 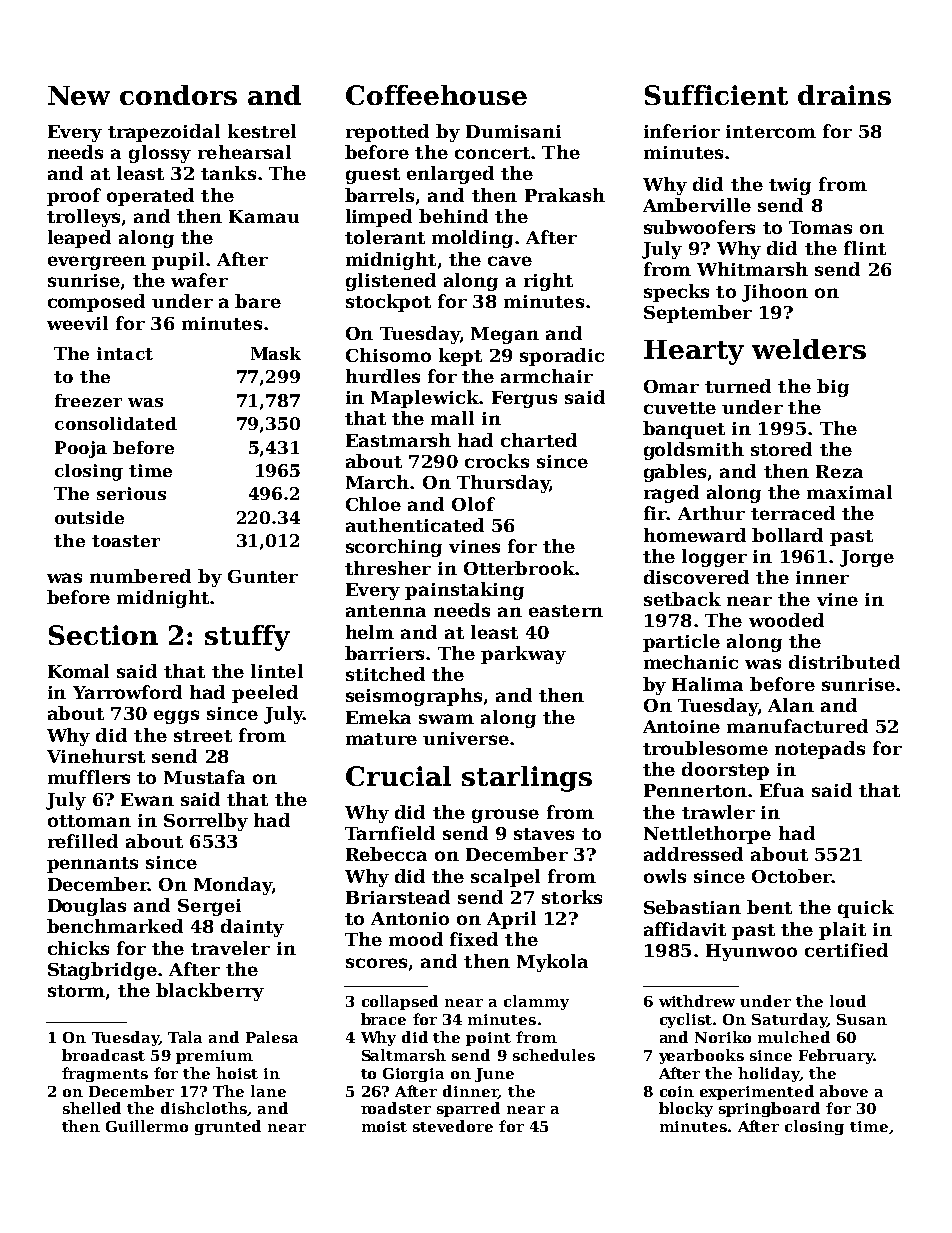 What do you see at coordinates (527, 779) in the page?
I see `starlings` at bounding box center [527, 779].
